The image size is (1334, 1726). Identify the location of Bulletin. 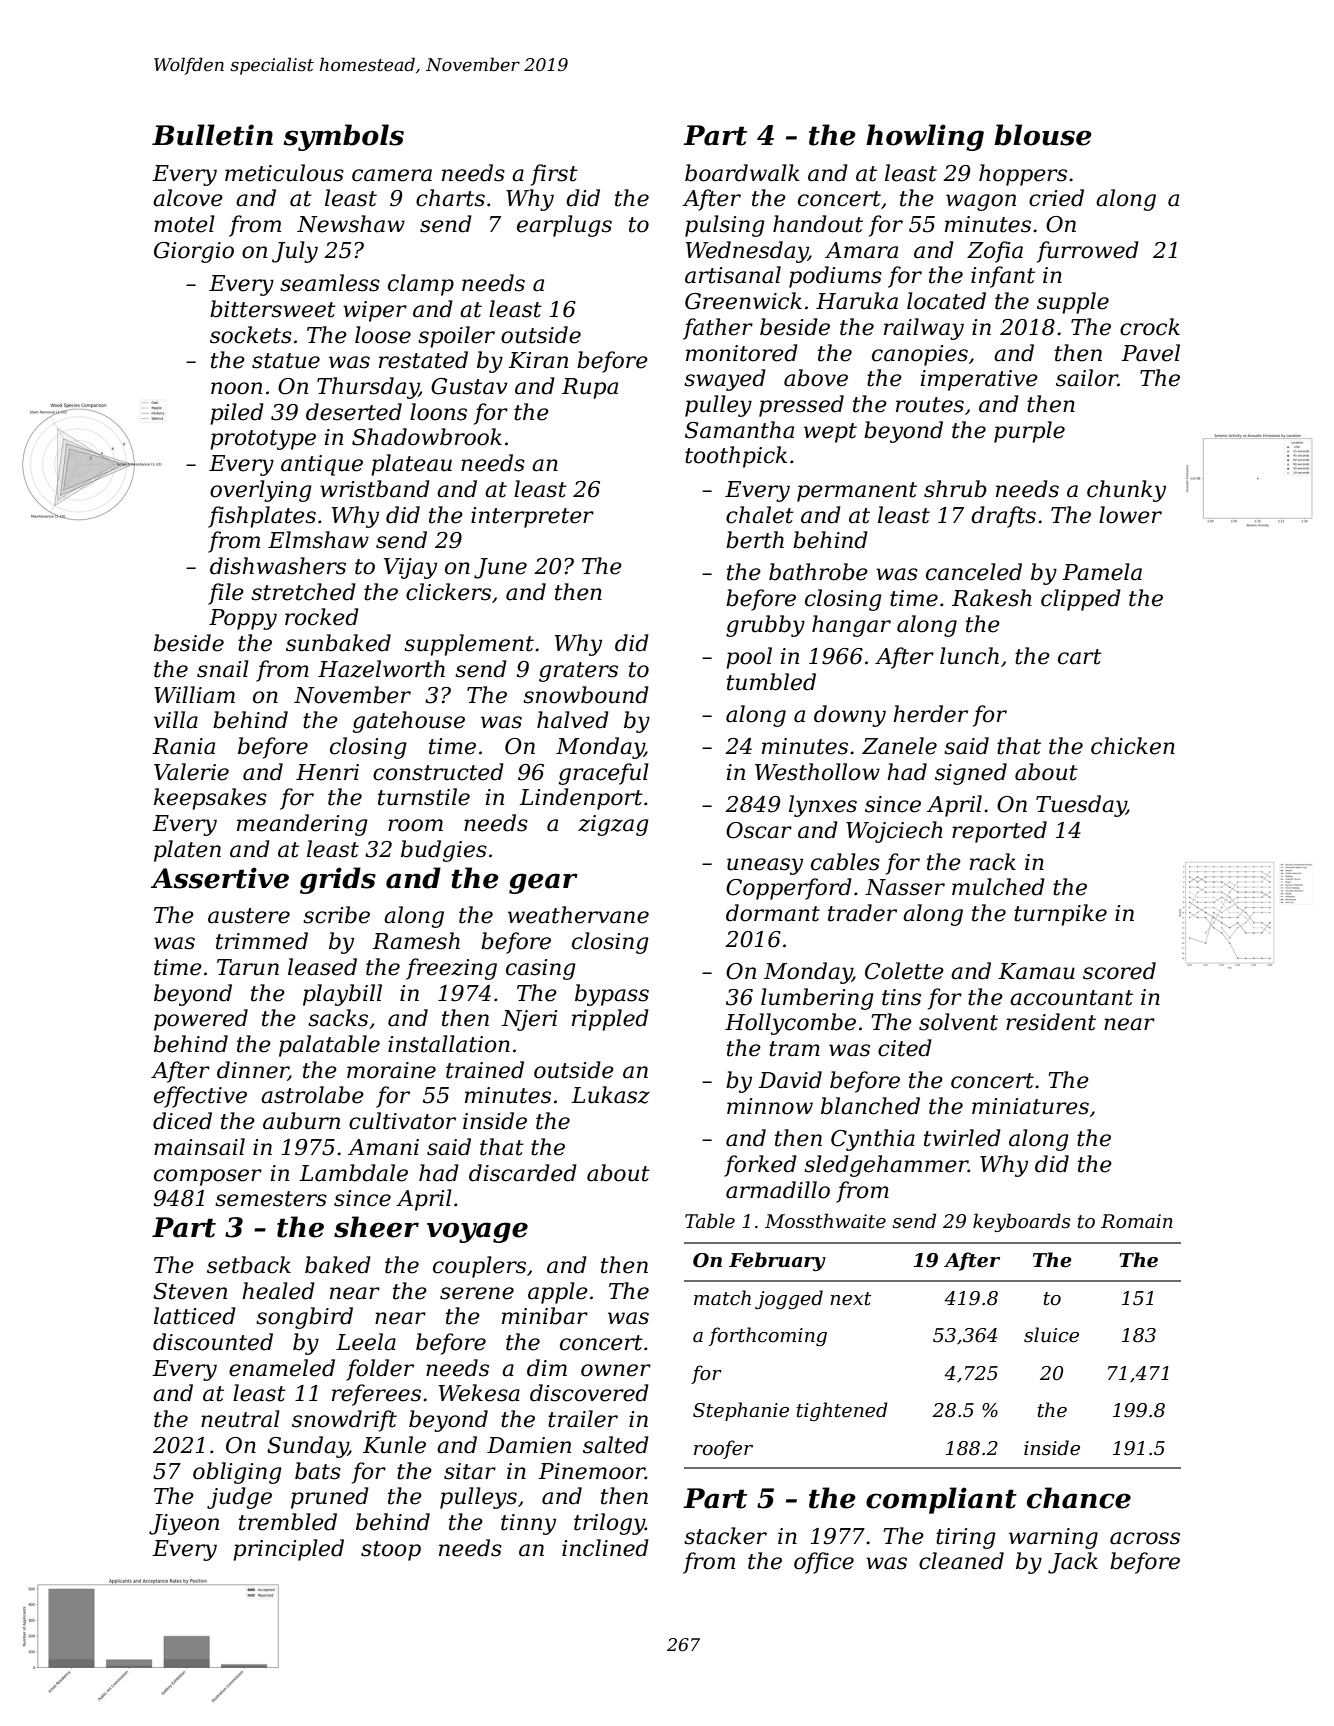
(212, 135).
